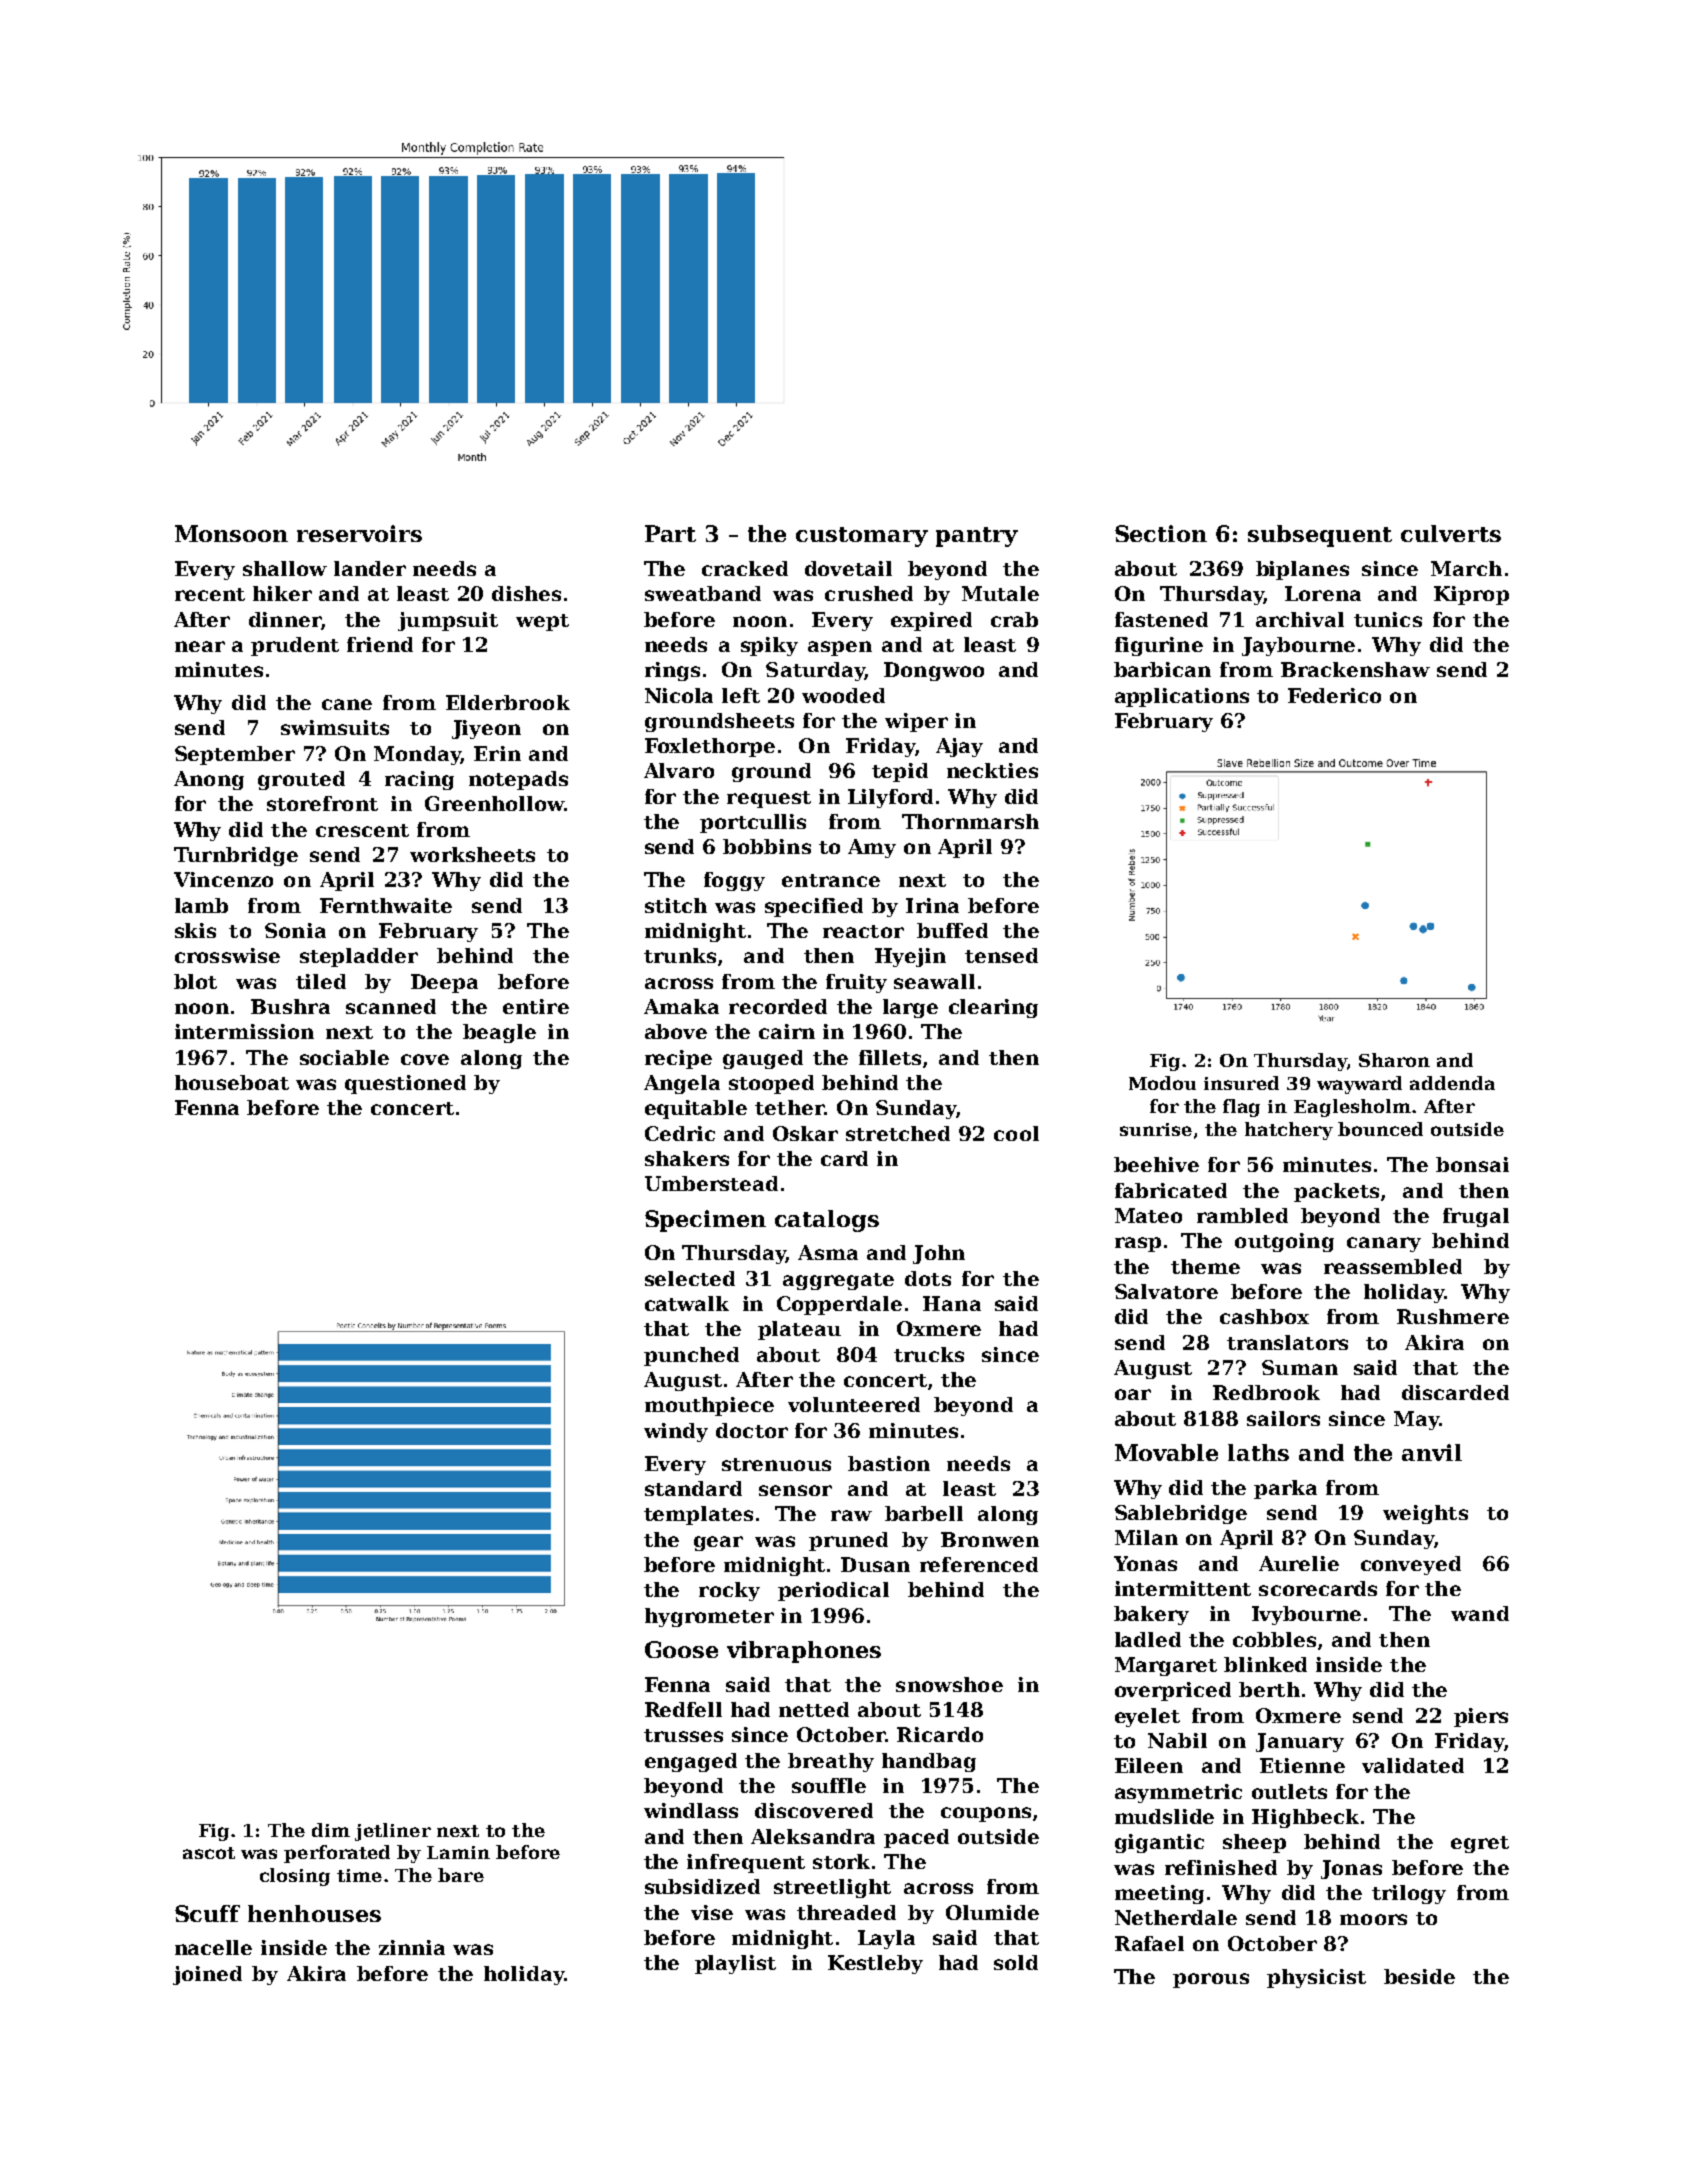 The height and width of the page is (2178, 1683). I want to click on Vincenzo, so click(223, 879).
